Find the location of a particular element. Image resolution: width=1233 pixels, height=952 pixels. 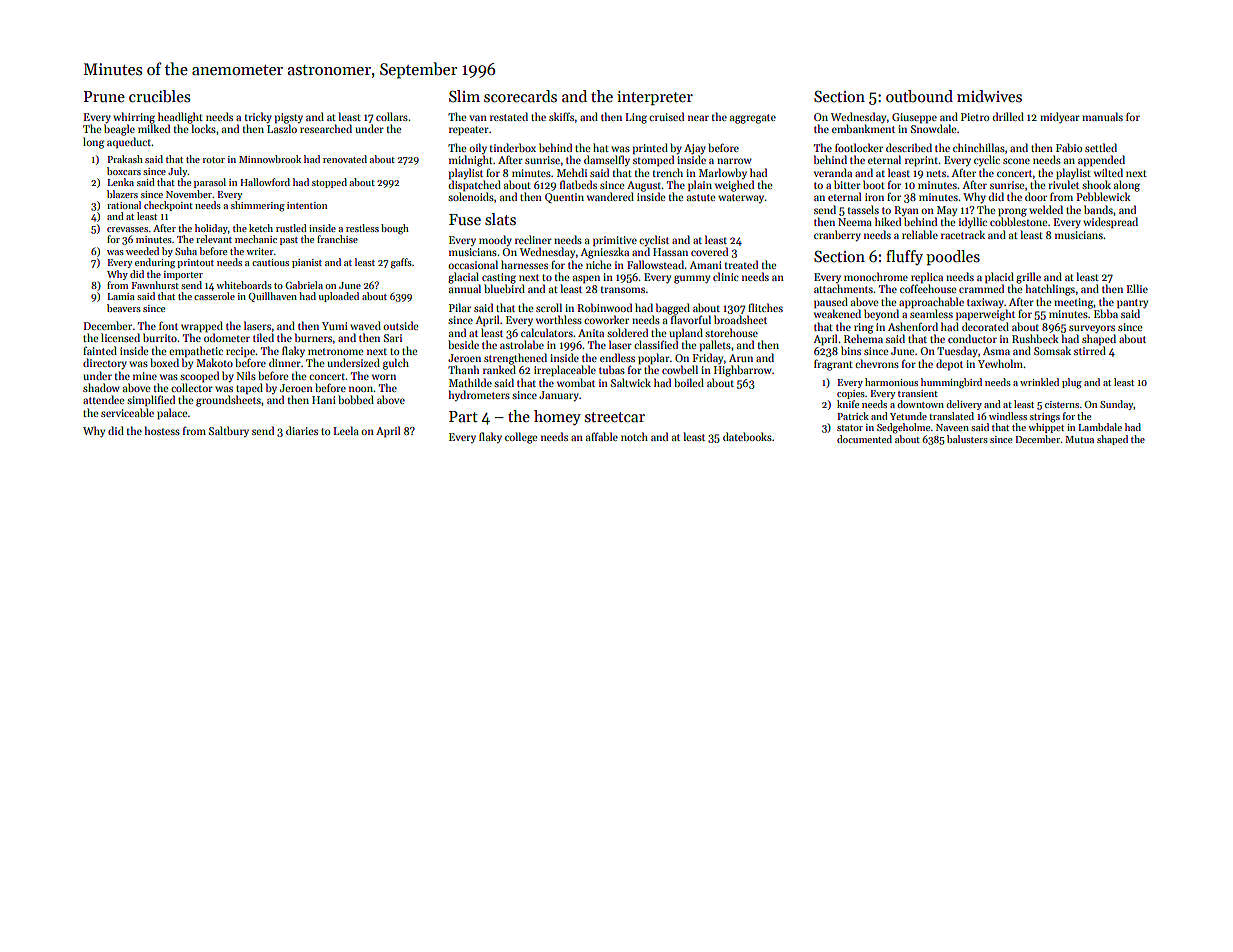

crevasses is located at coordinates (127, 229).
